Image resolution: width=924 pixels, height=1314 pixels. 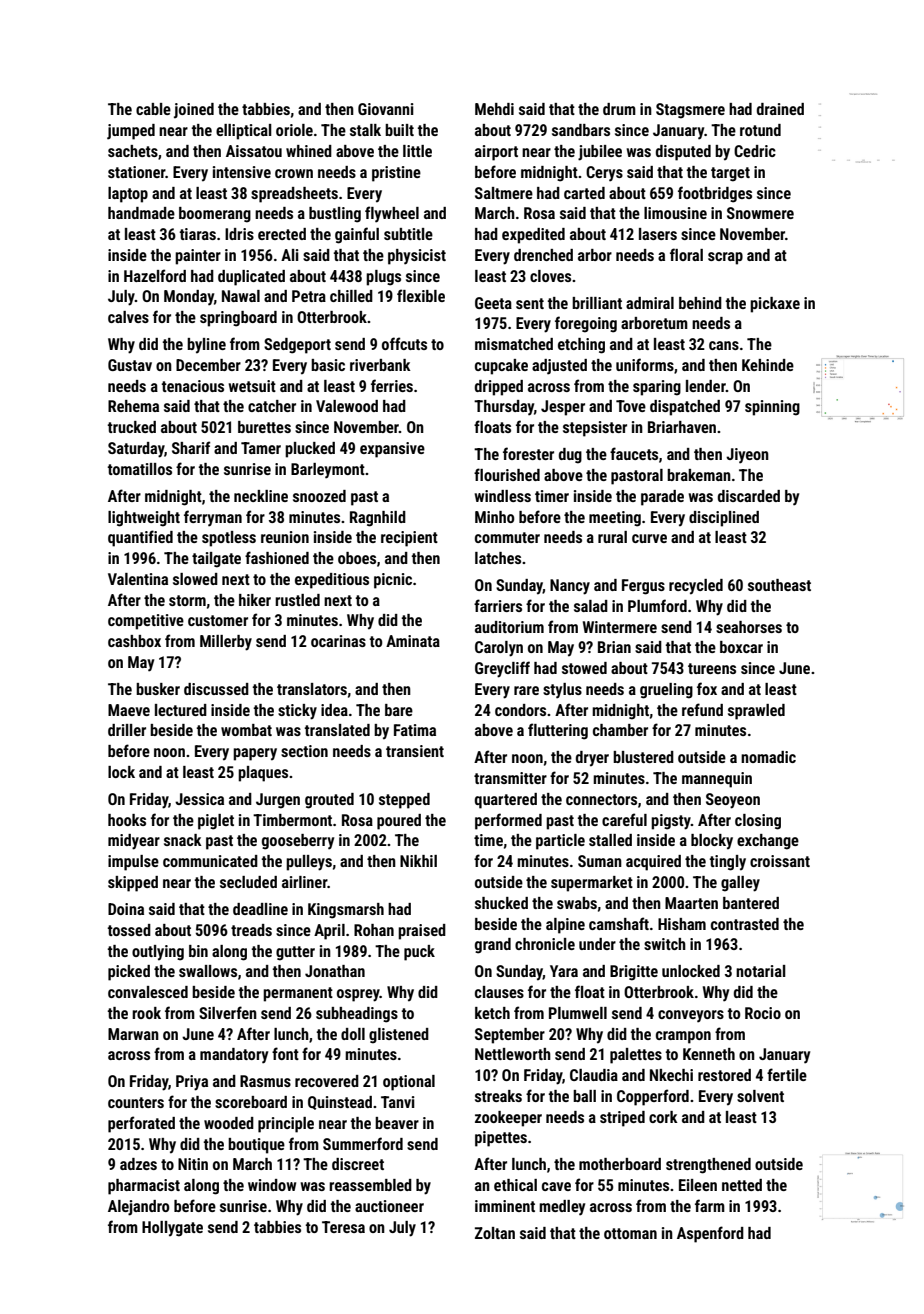 What do you see at coordinates (413, 641) in the screenshot?
I see `Aminata` at bounding box center [413, 641].
